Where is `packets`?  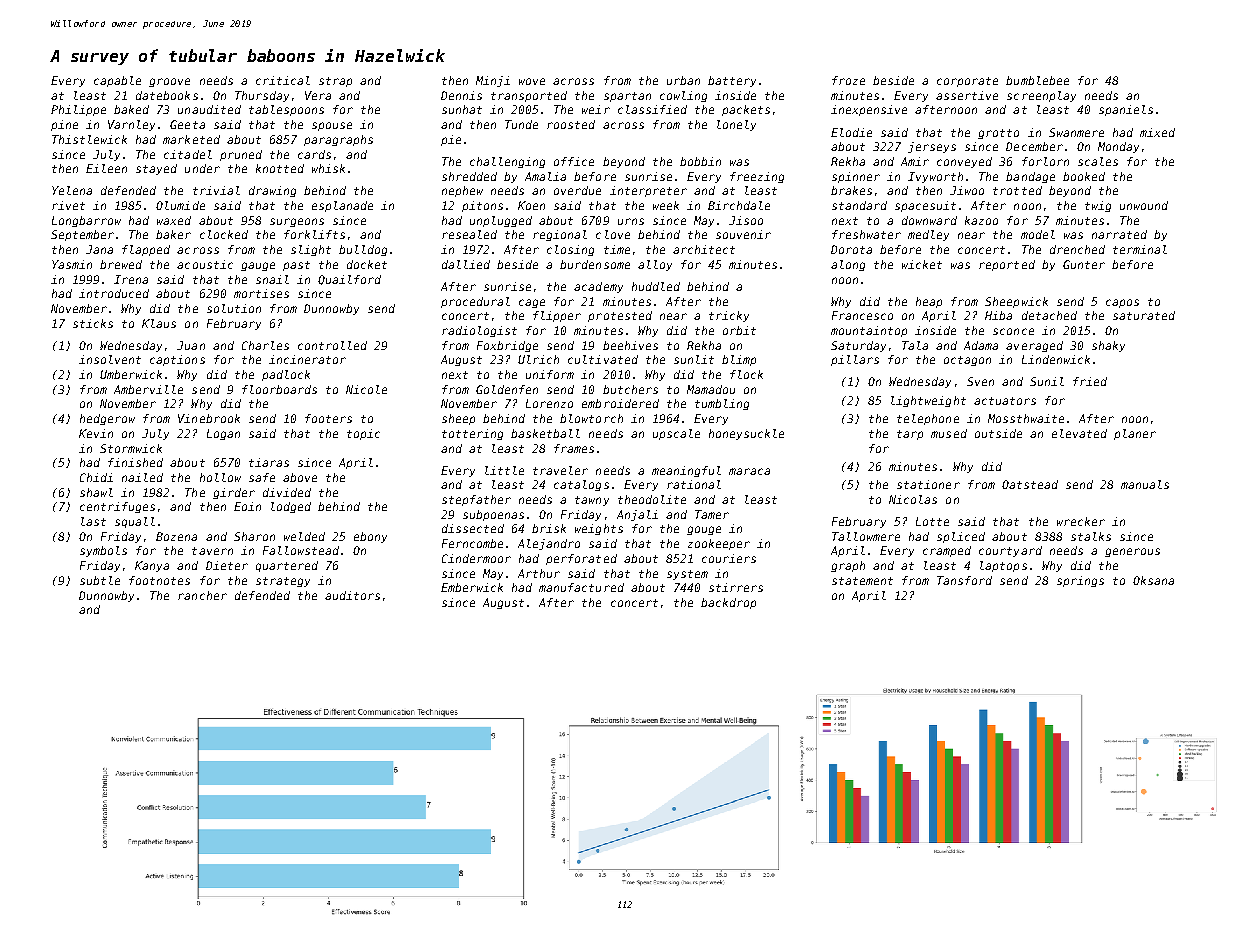
packets is located at coordinates (746, 110).
